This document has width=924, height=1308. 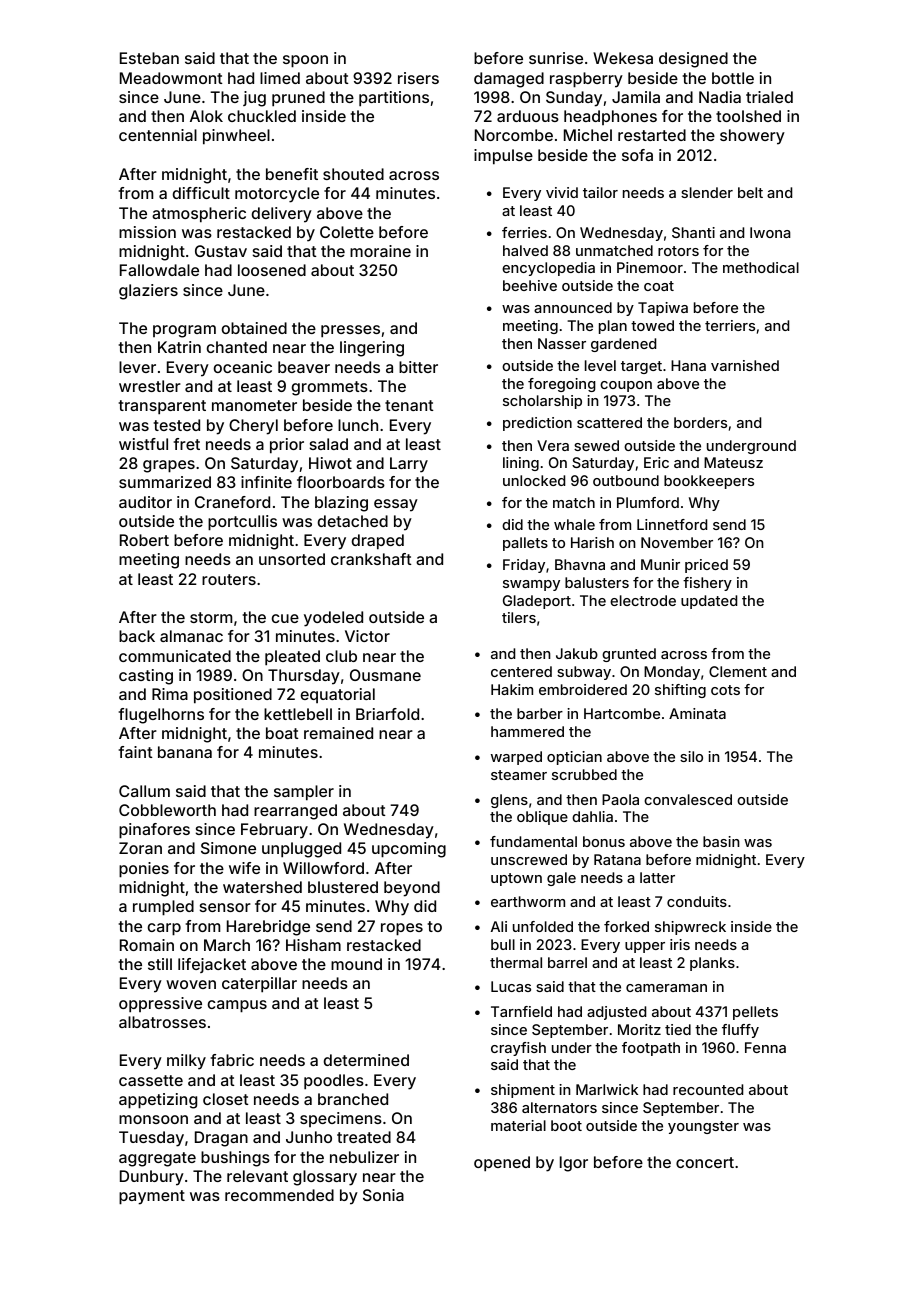 What do you see at coordinates (509, 801) in the document?
I see `glens` at bounding box center [509, 801].
